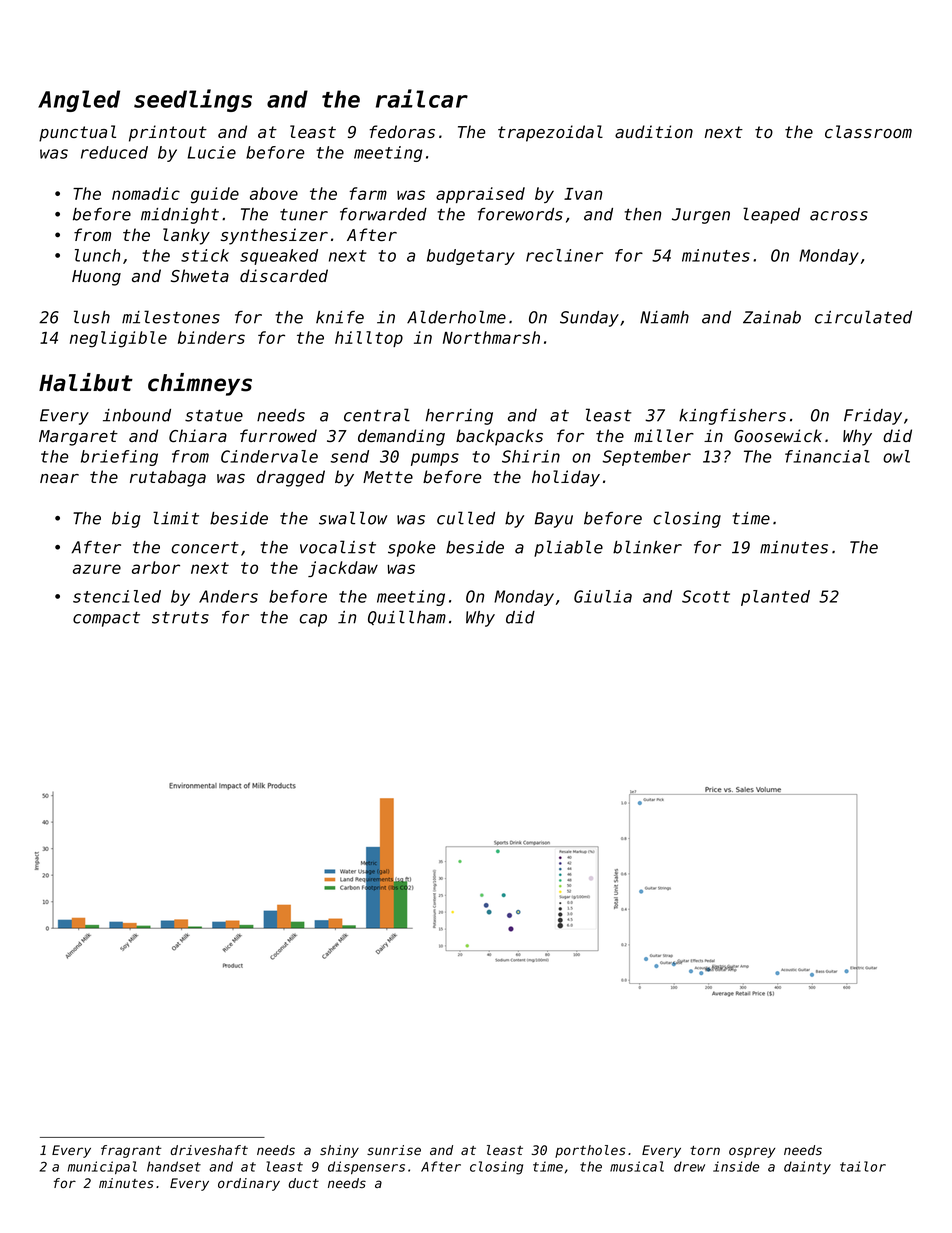  What do you see at coordinates (209, 1150) in the screenshot?
I see `driveshaft` at bounding box center [209, 1150].
